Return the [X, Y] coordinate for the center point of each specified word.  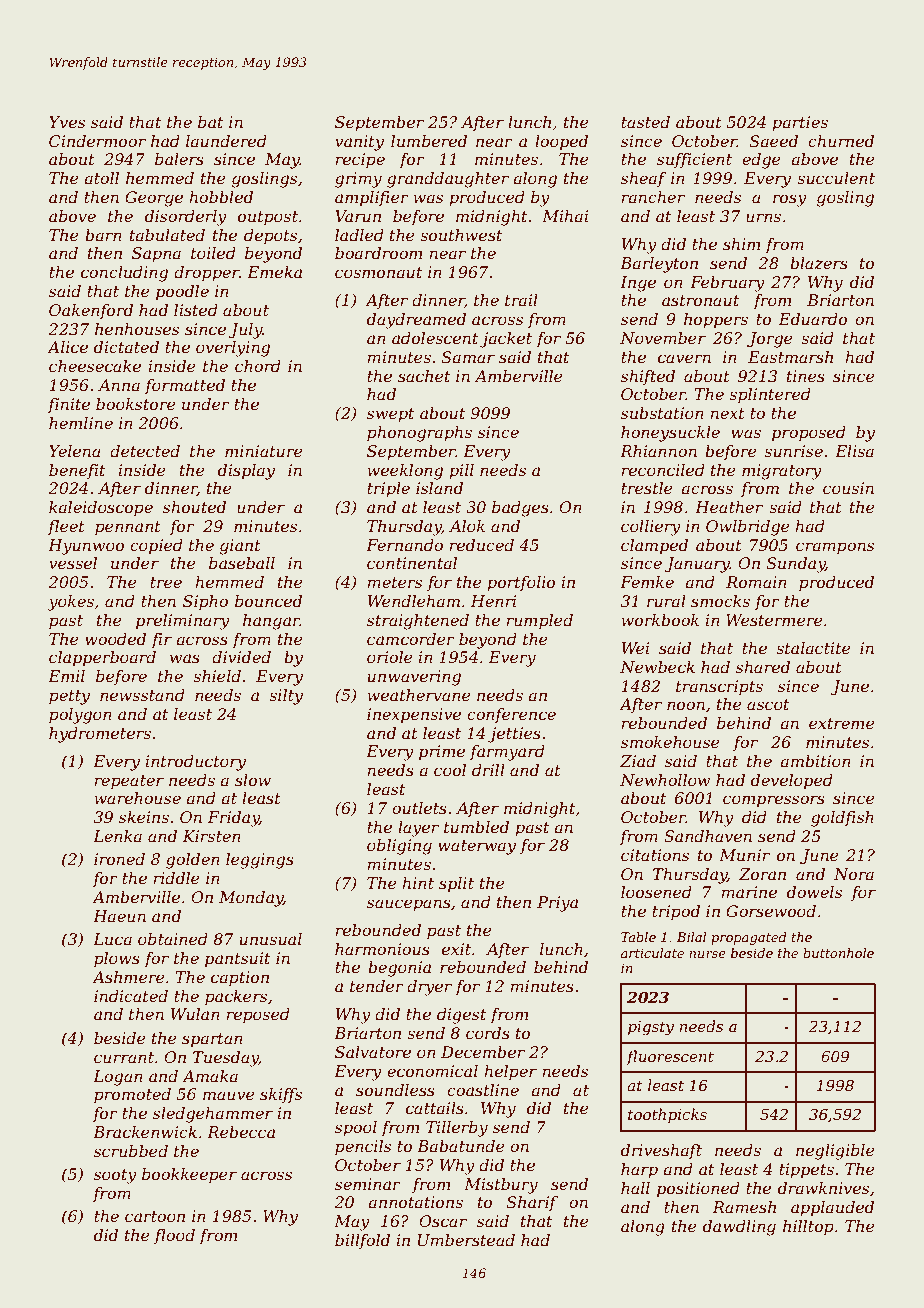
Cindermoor [97, 141]
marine [749, 892]
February [727, 284]
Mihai [565, 216]
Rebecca [241, 1132]
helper [510, 1073]
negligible [835, 1152]
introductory [196, 763]
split [456, 885]
